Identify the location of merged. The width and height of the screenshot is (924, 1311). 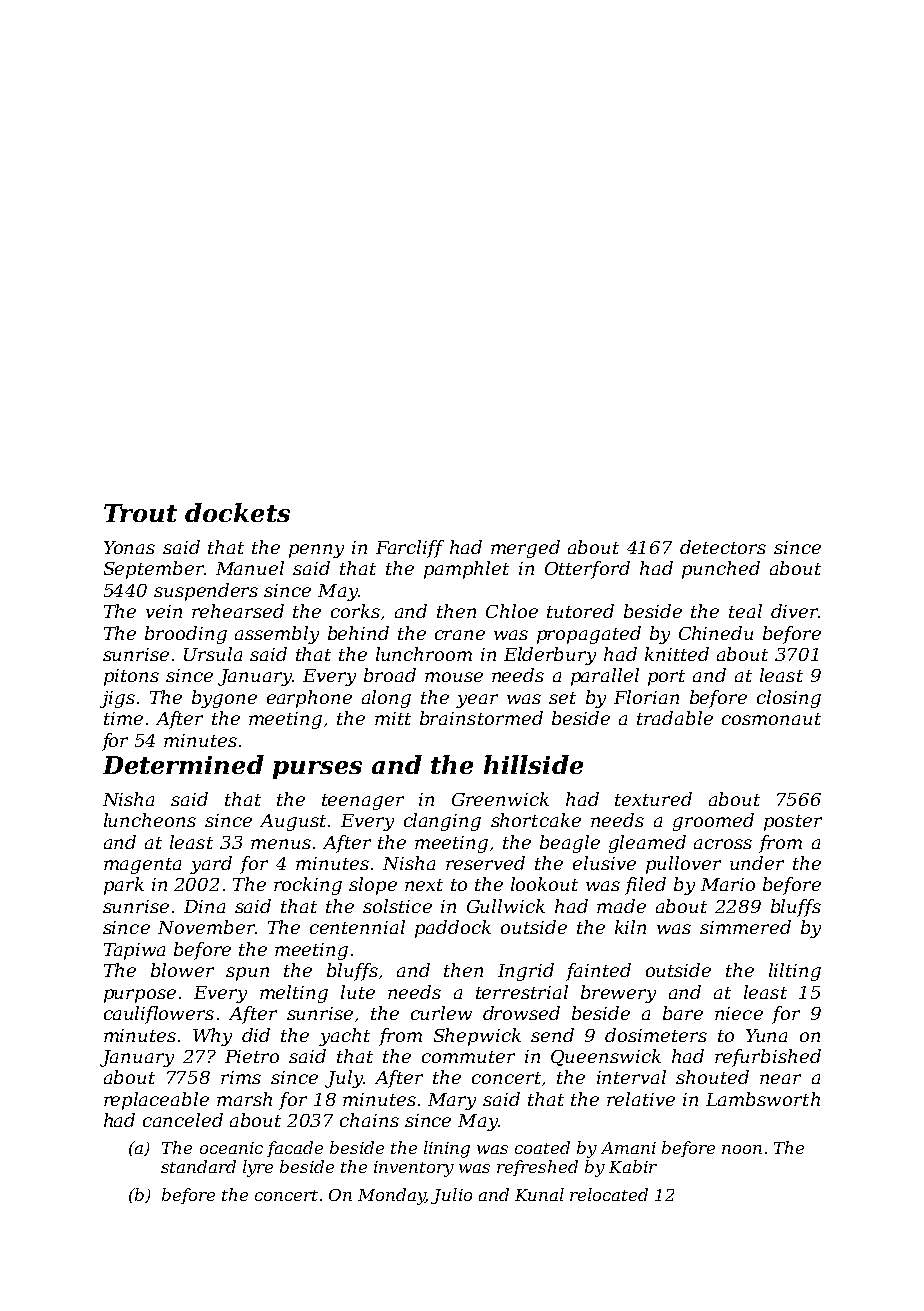
(525, 549).
